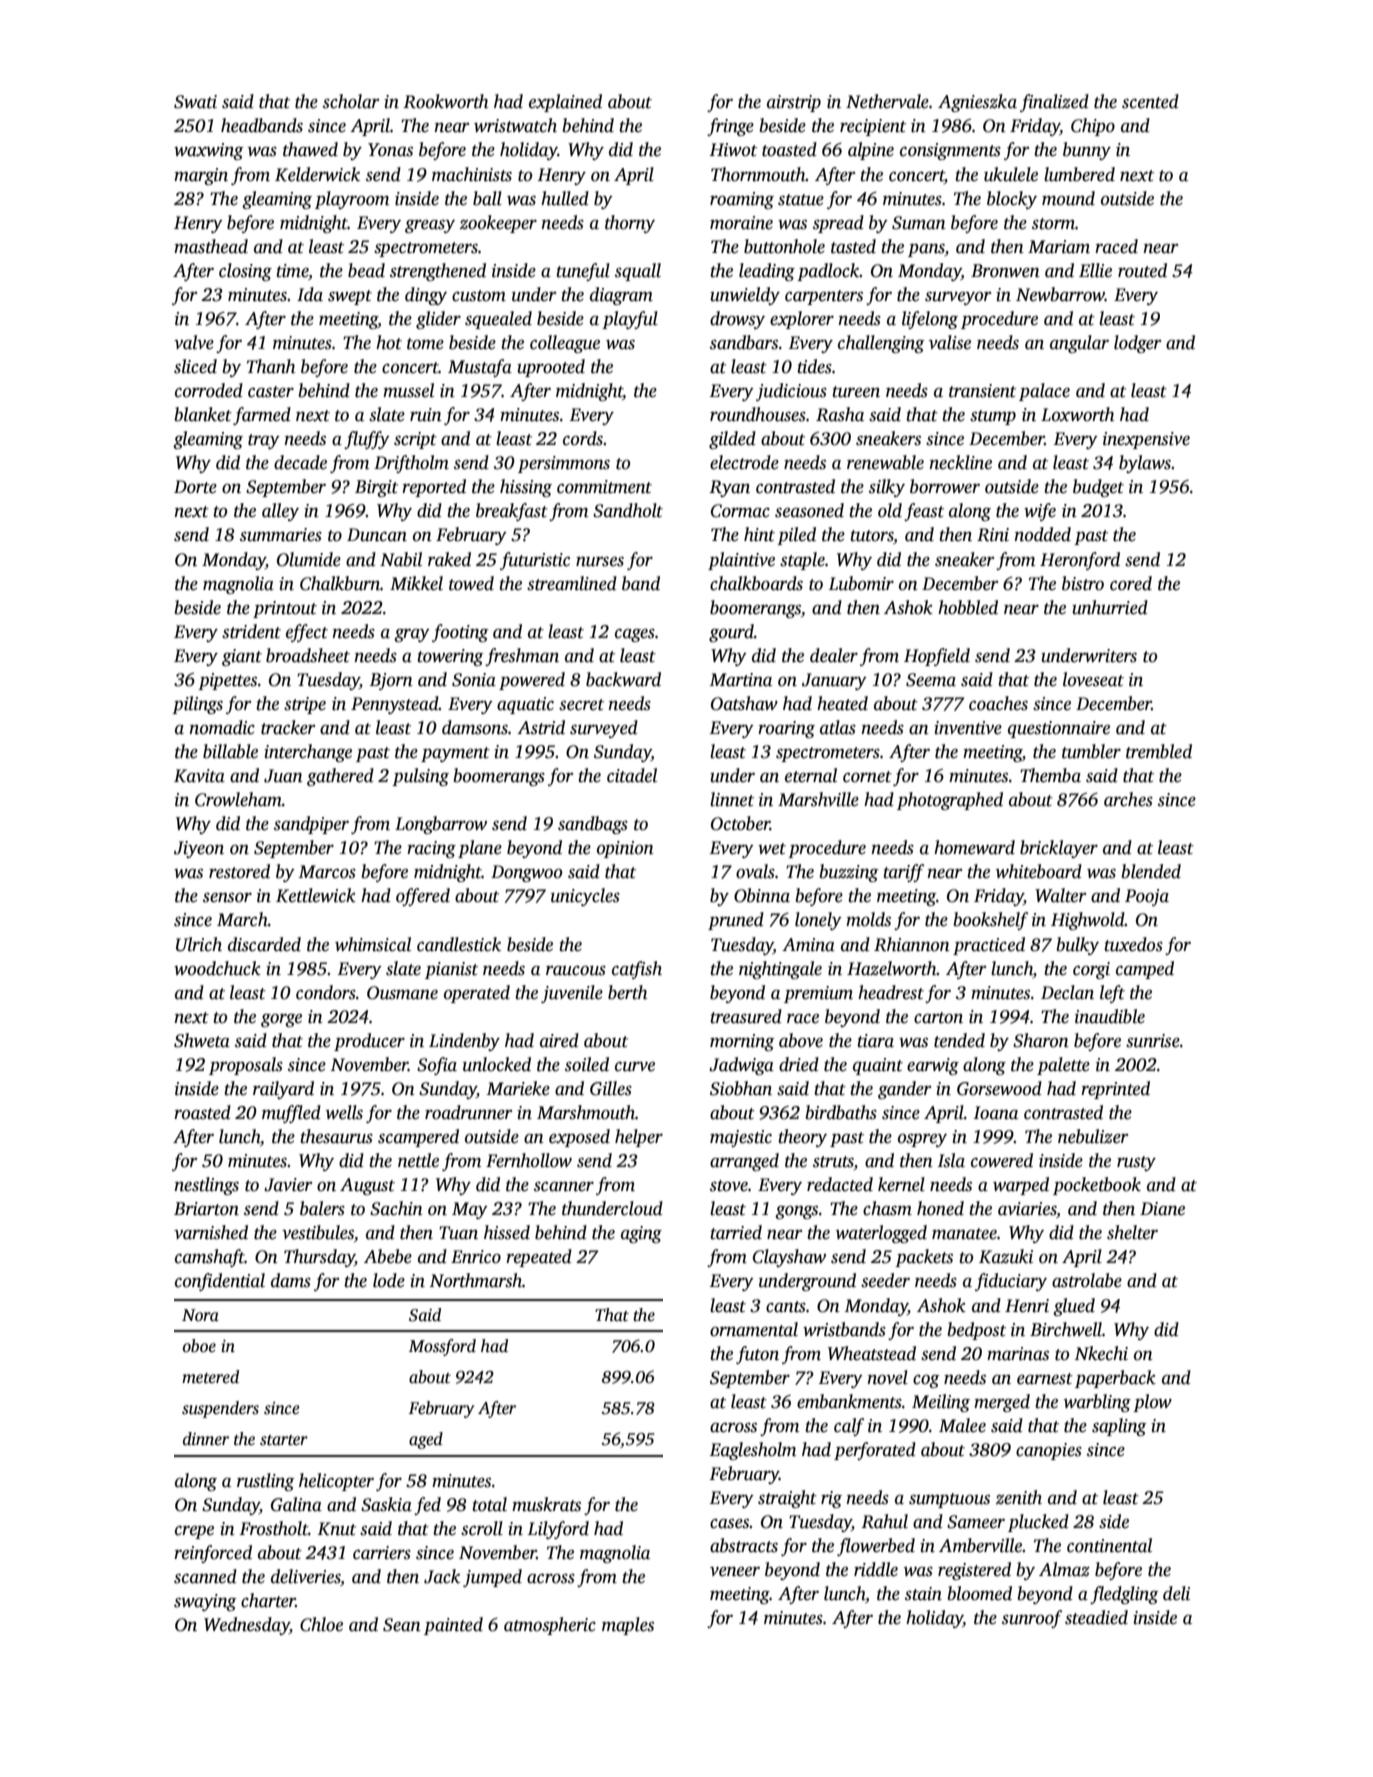  What do you see at coordinates (801, 200) in the screenshot?
I see `statue` at bounding box center [801, 200].
